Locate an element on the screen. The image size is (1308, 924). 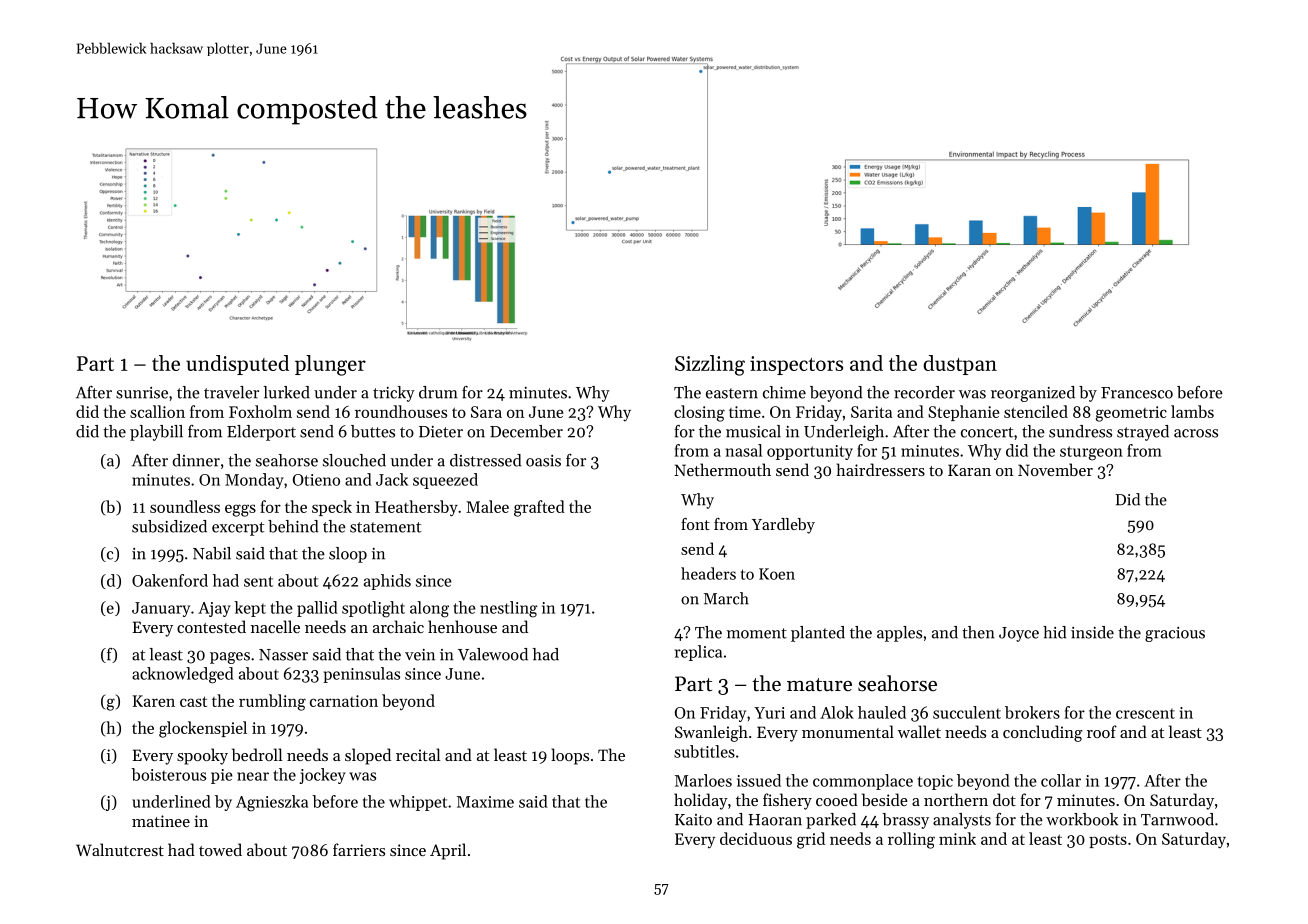
crescent is located at coordinates (1145, 714).
